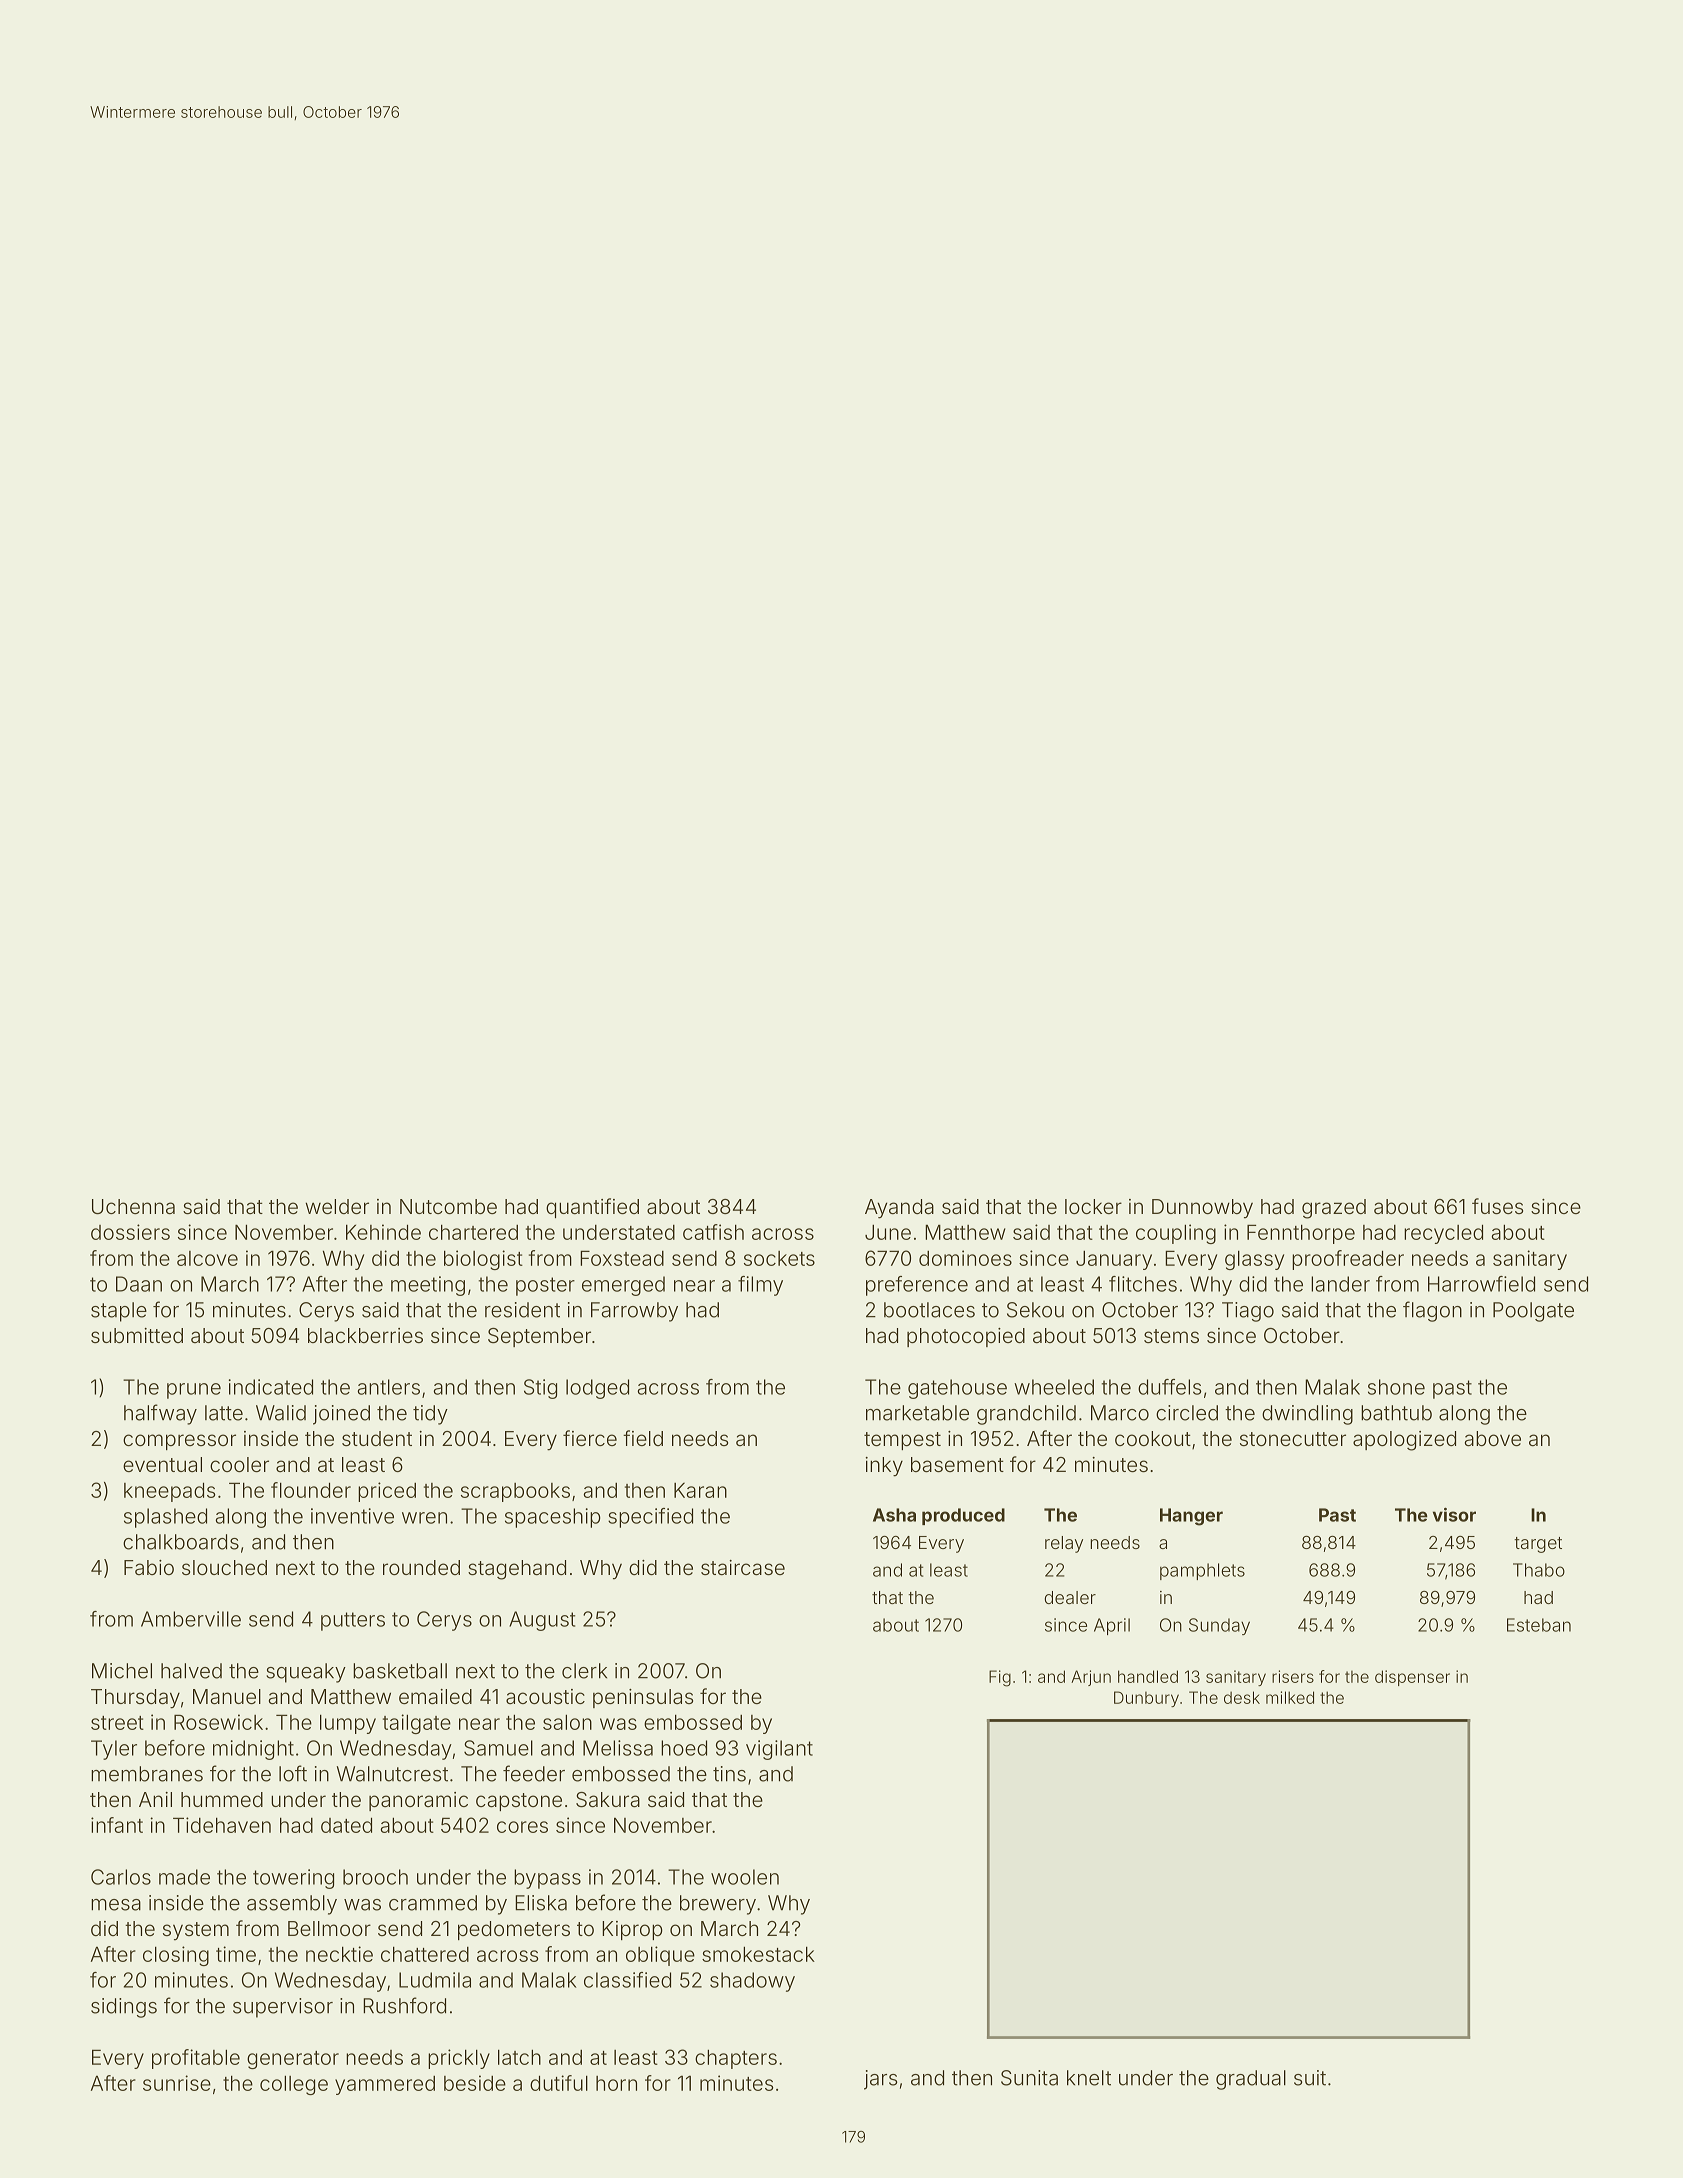 This screenshot has height=2178, width=1683. I want to click on shadowy, so click(752, 1982).
